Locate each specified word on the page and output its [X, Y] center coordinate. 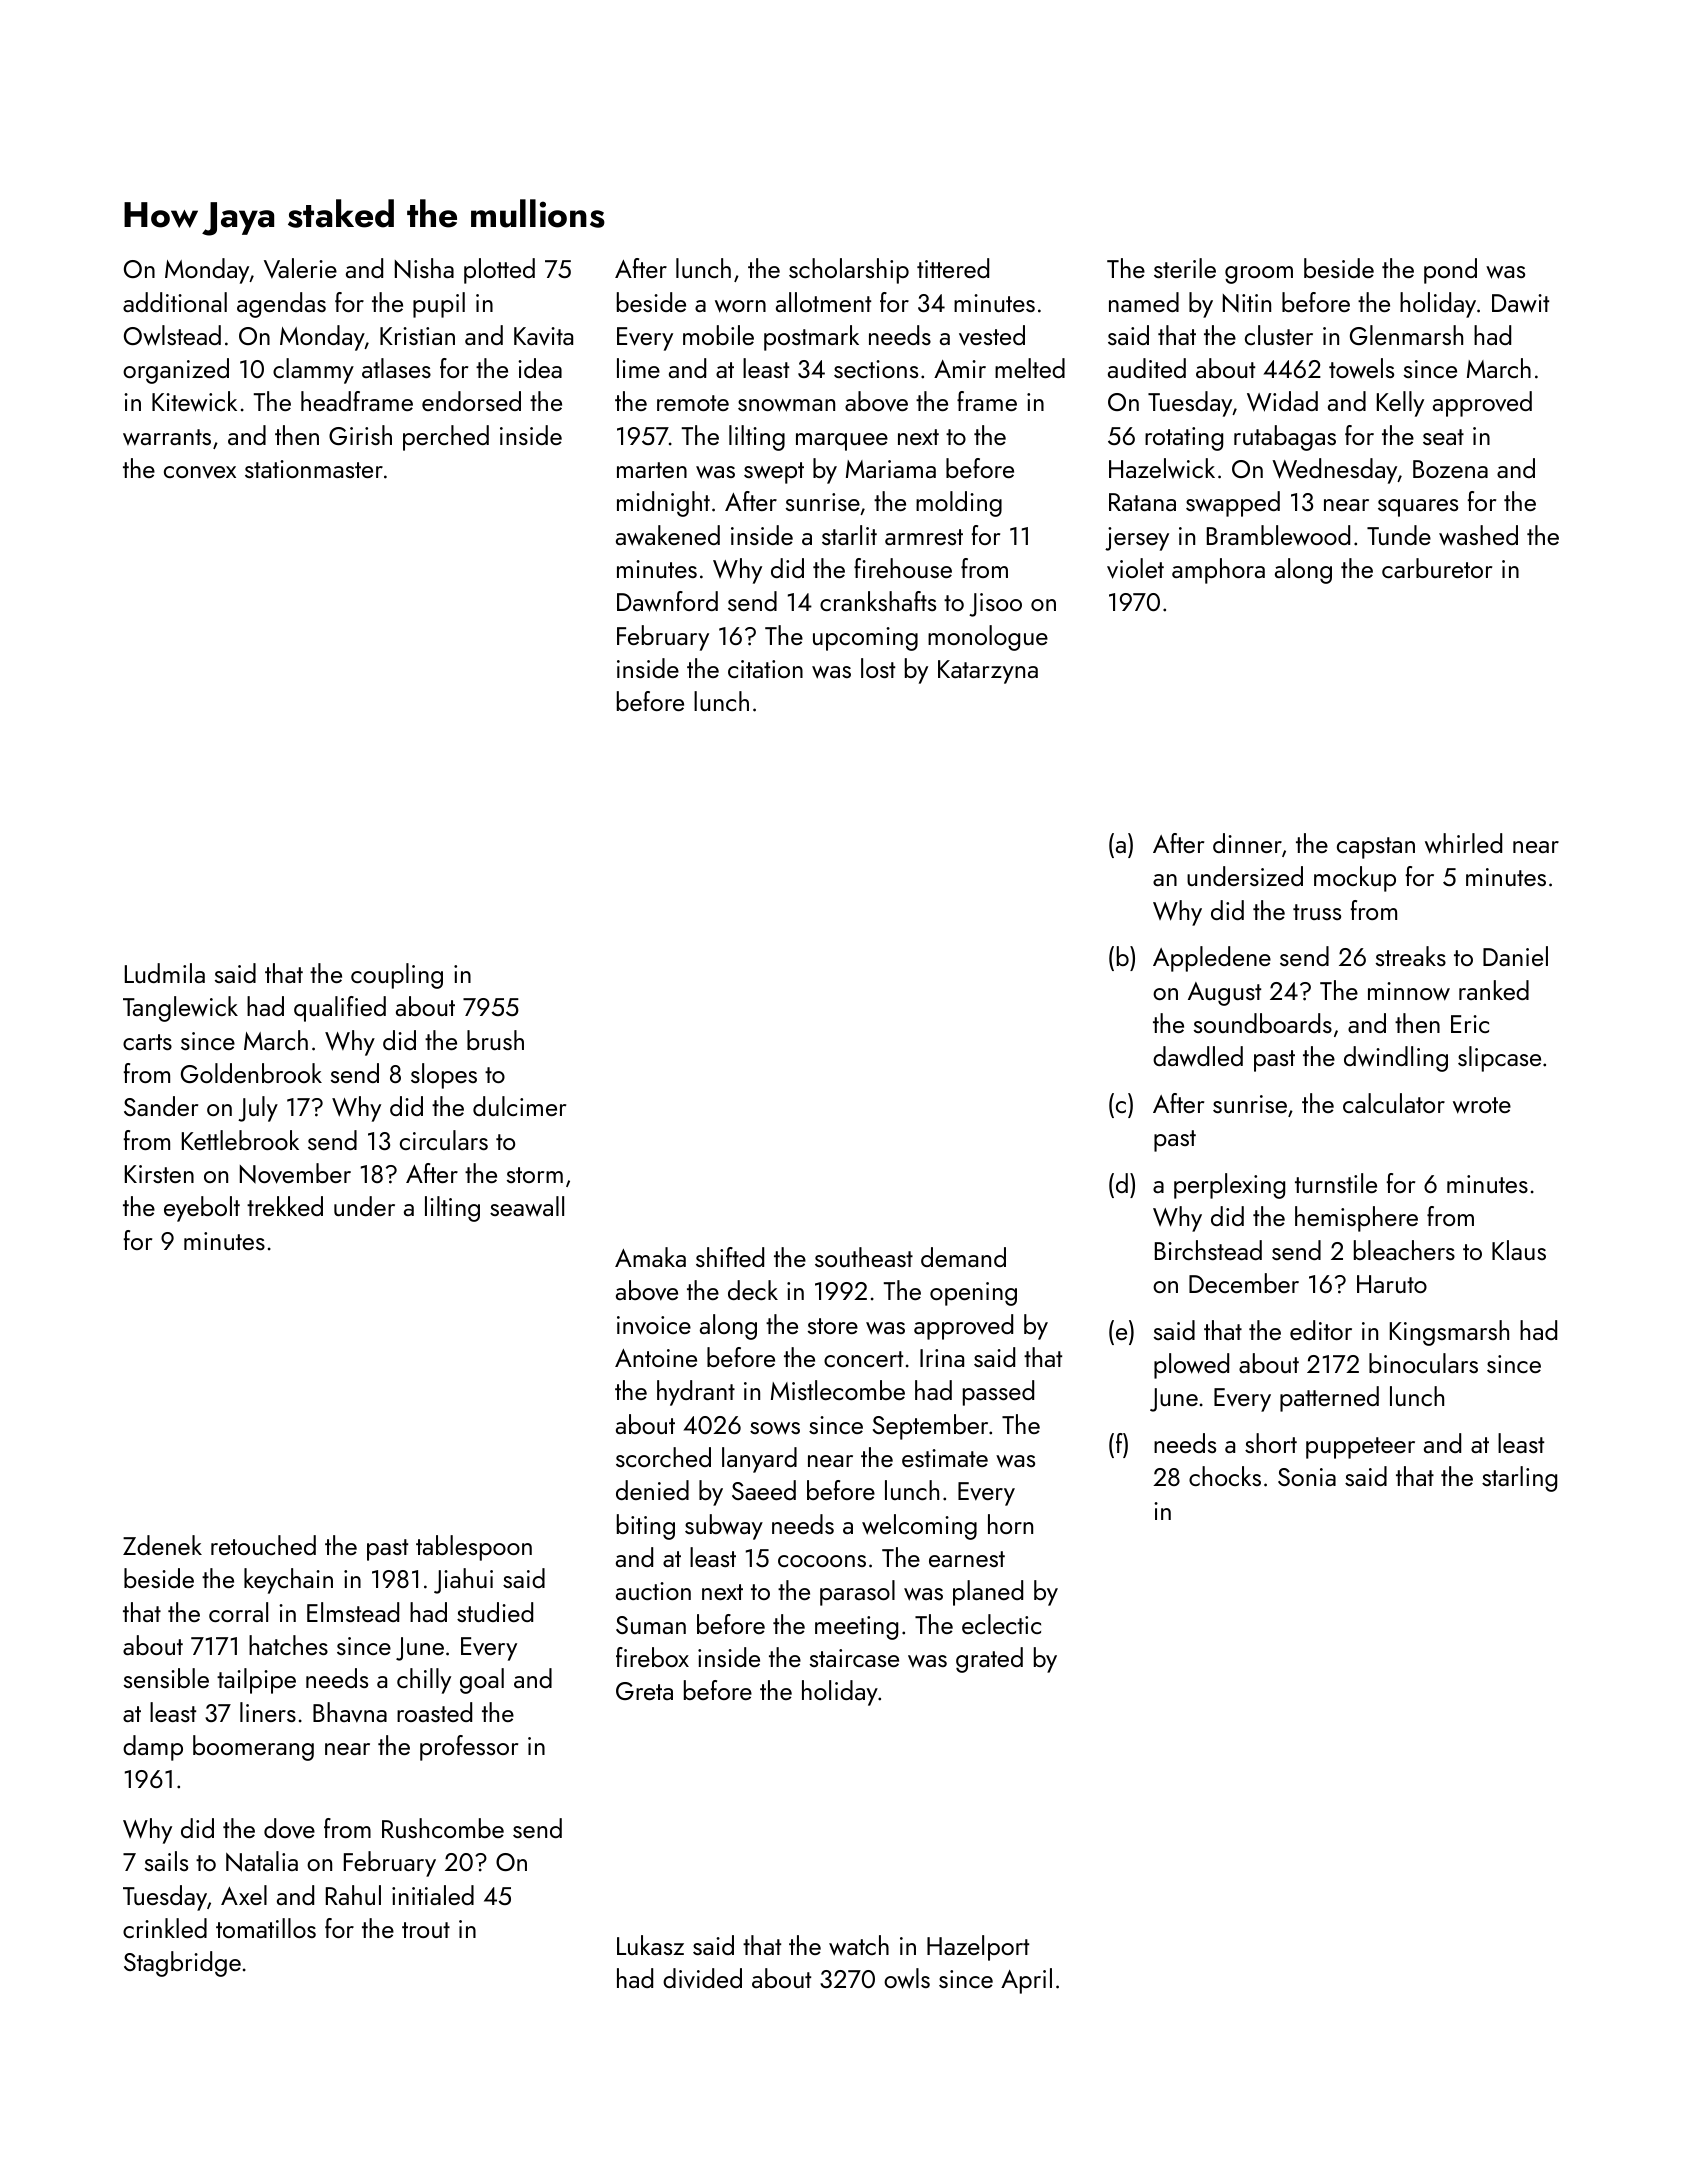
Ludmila [165, 973]
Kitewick [194, 401]
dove [289, 1828]
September [930, 1427]
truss [1317, 912]
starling [1519, 1479]
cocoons [822, 1561]
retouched [263, 1545]
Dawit [1520, 303]
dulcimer [519, 1106]
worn [740, 306]
